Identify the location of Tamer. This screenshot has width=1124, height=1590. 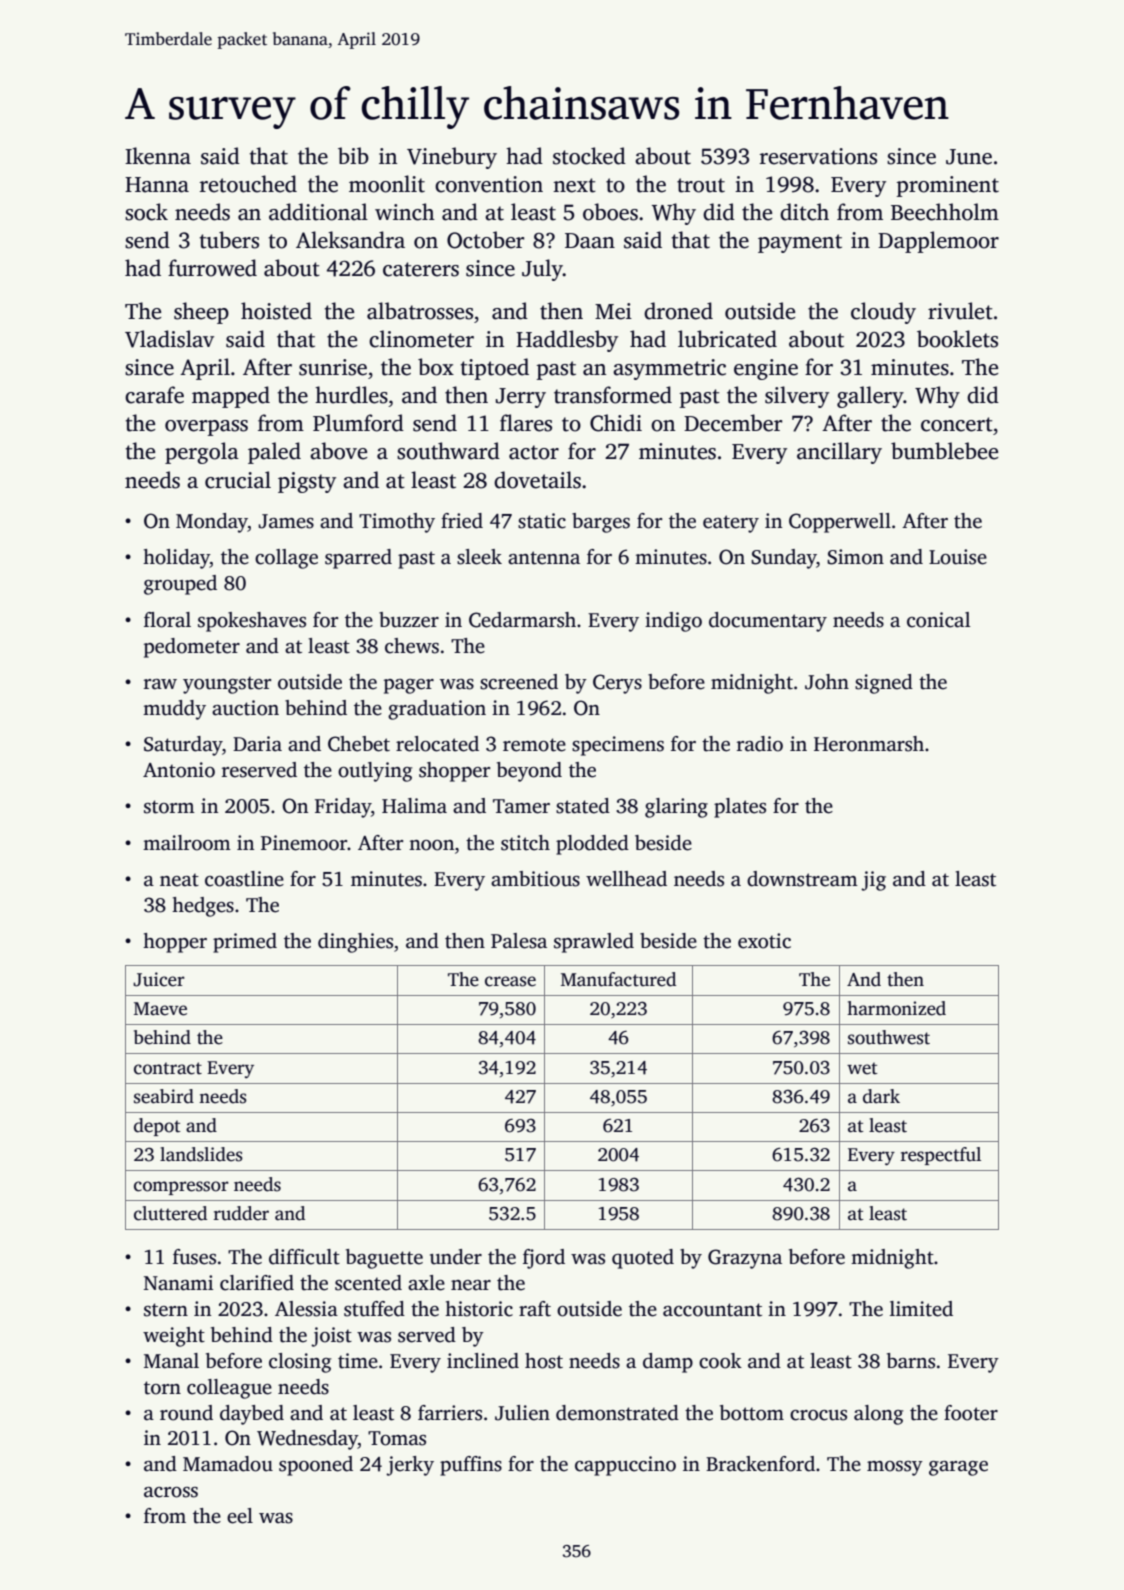
(521, 806).
